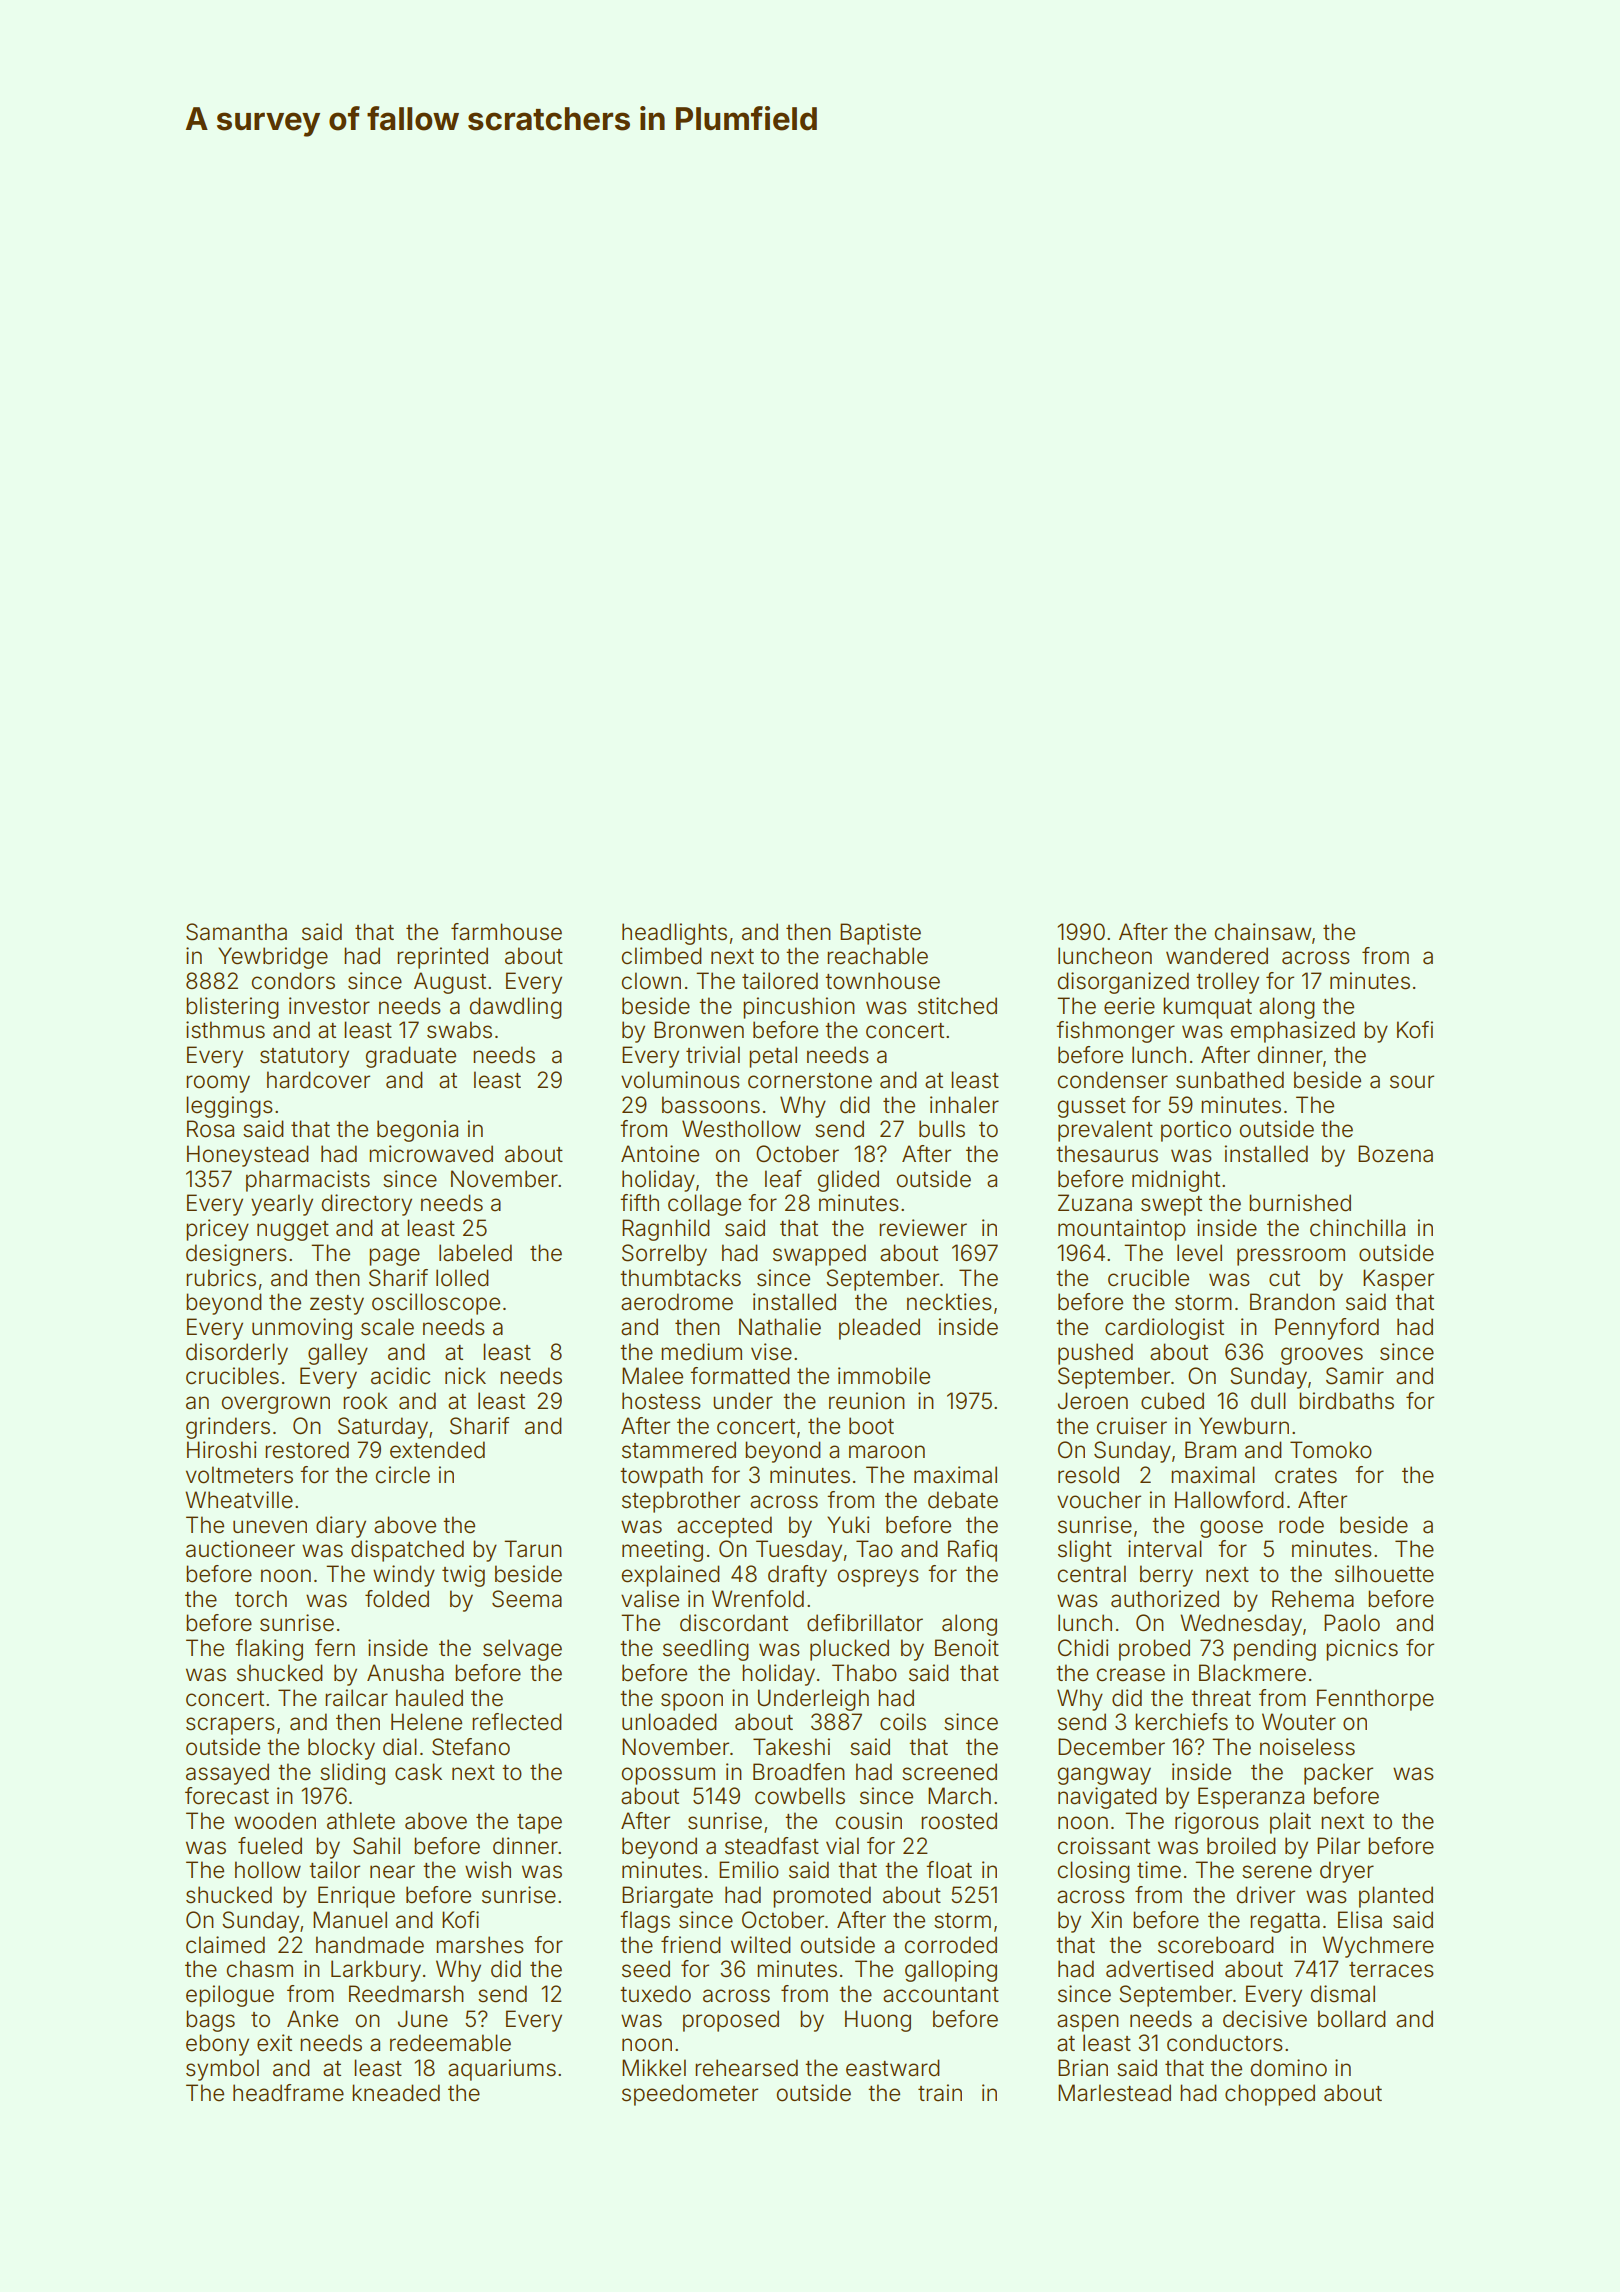  Describe the element at coordinates (230, 1726) in the document. I see `scrapers` at that location.
